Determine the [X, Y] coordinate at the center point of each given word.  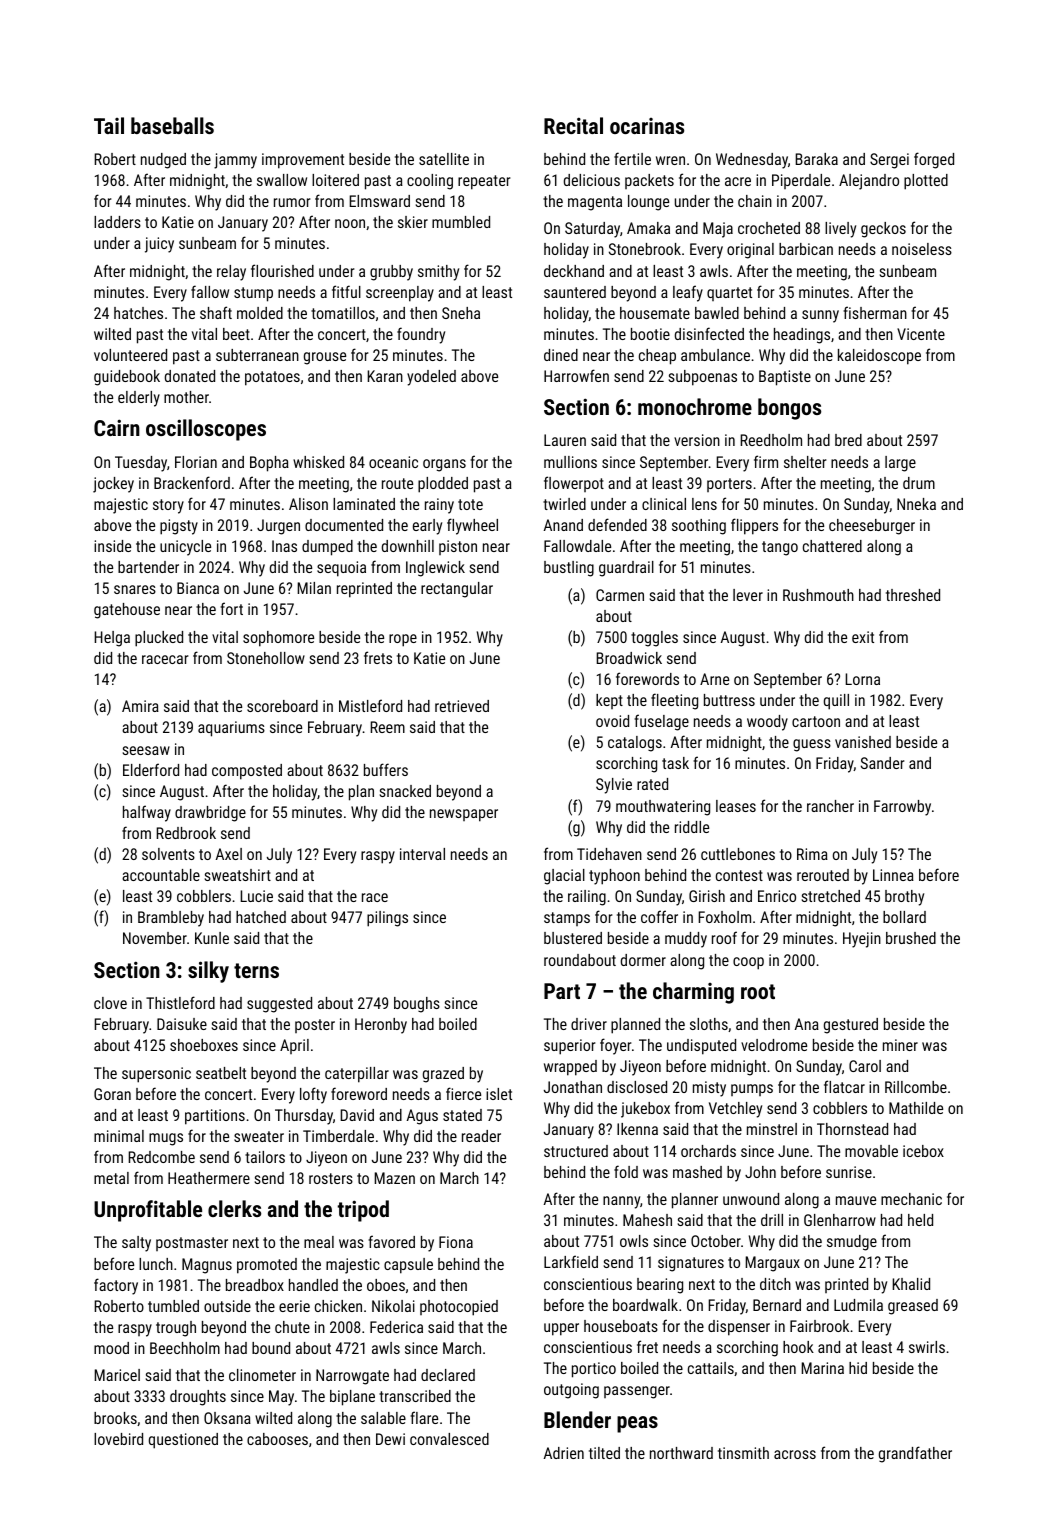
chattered [832, 546]
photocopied [459, 1308]
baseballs [172, 125]
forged [934, 160]
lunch [156, 1264]
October [716, 1241]
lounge [648, 203]
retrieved [462, 706]
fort [231, 608]
